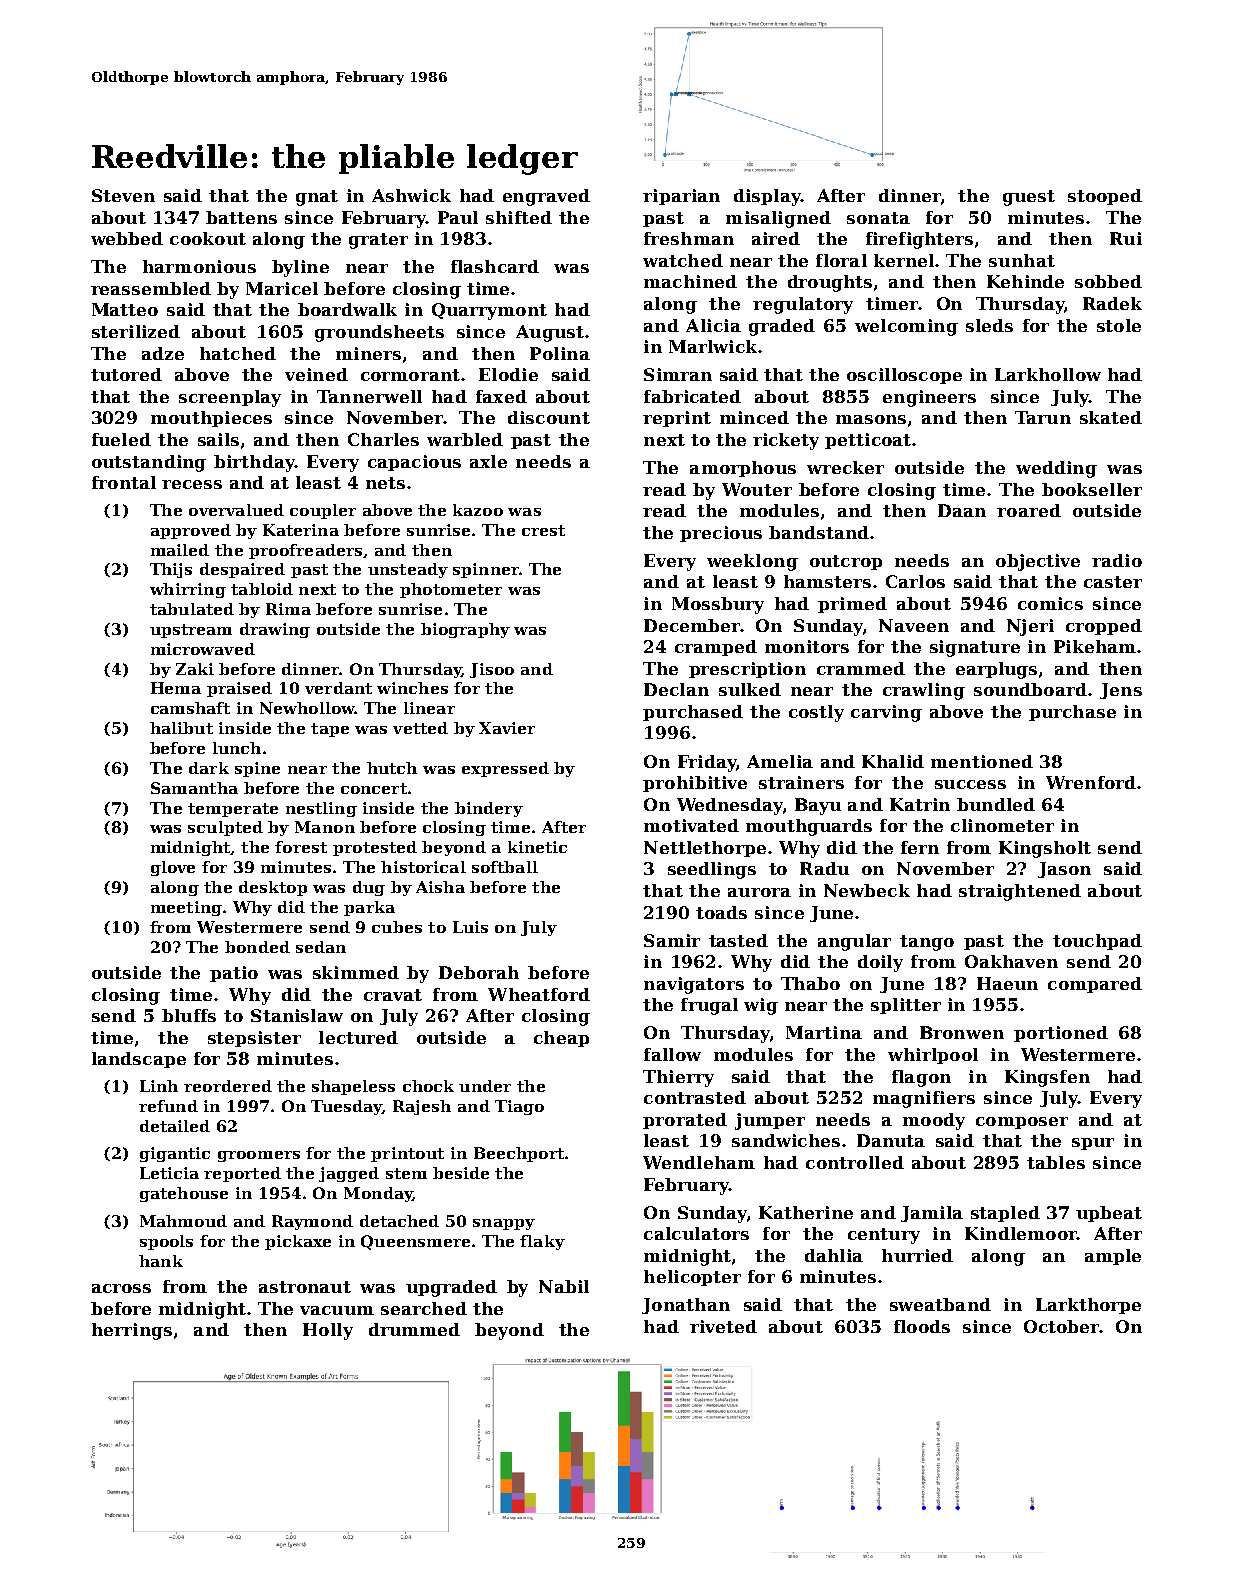 Image resolution: width=1233 pixels, height=1596 pixels. I want to click on cropped, so click(1104, 627).
